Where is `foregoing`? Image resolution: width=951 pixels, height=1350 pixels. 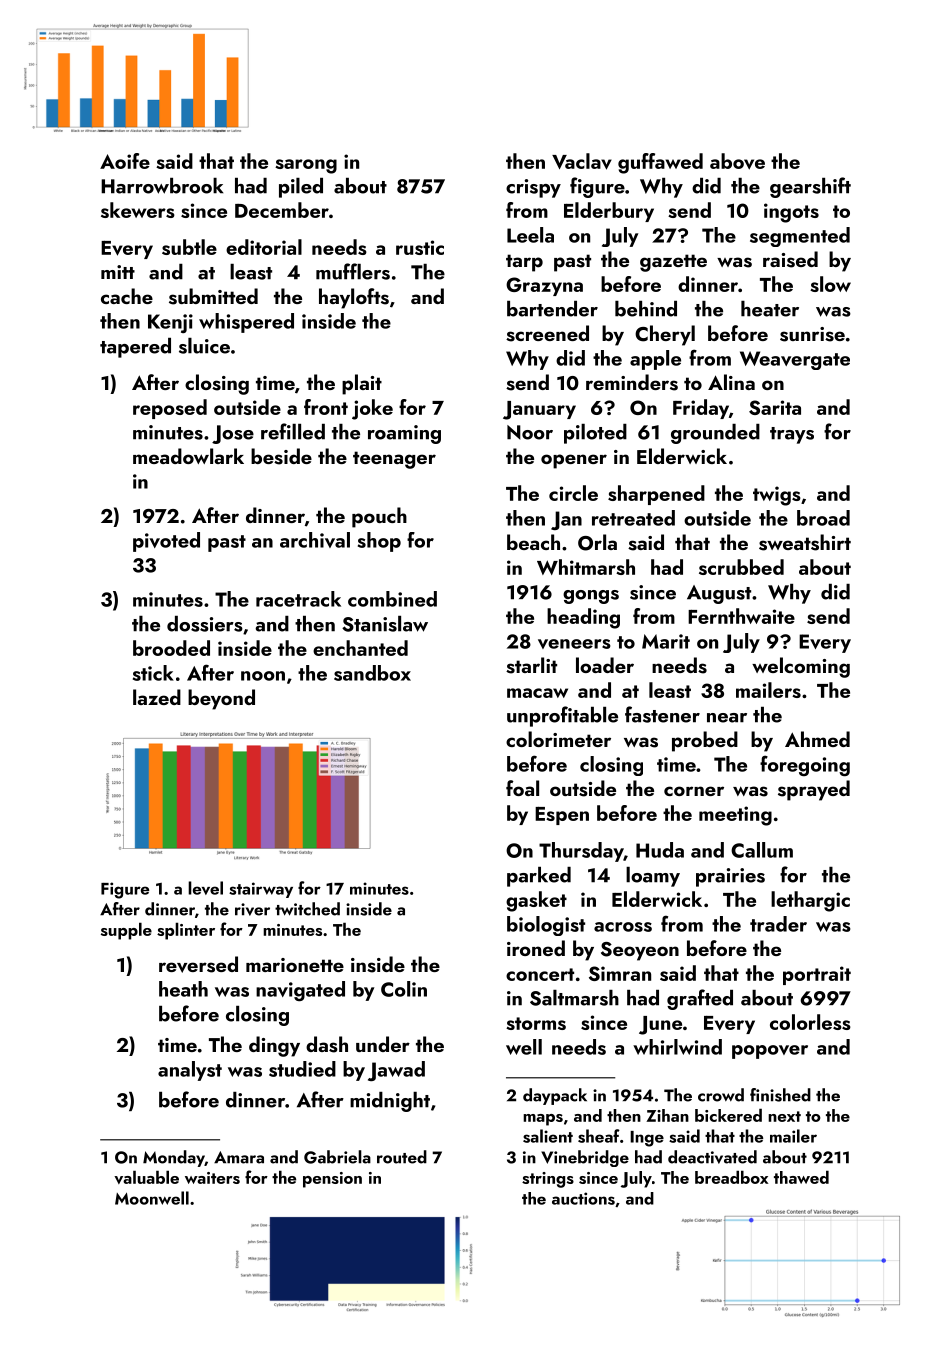
foregoing is located at coordinates (805, 765).
